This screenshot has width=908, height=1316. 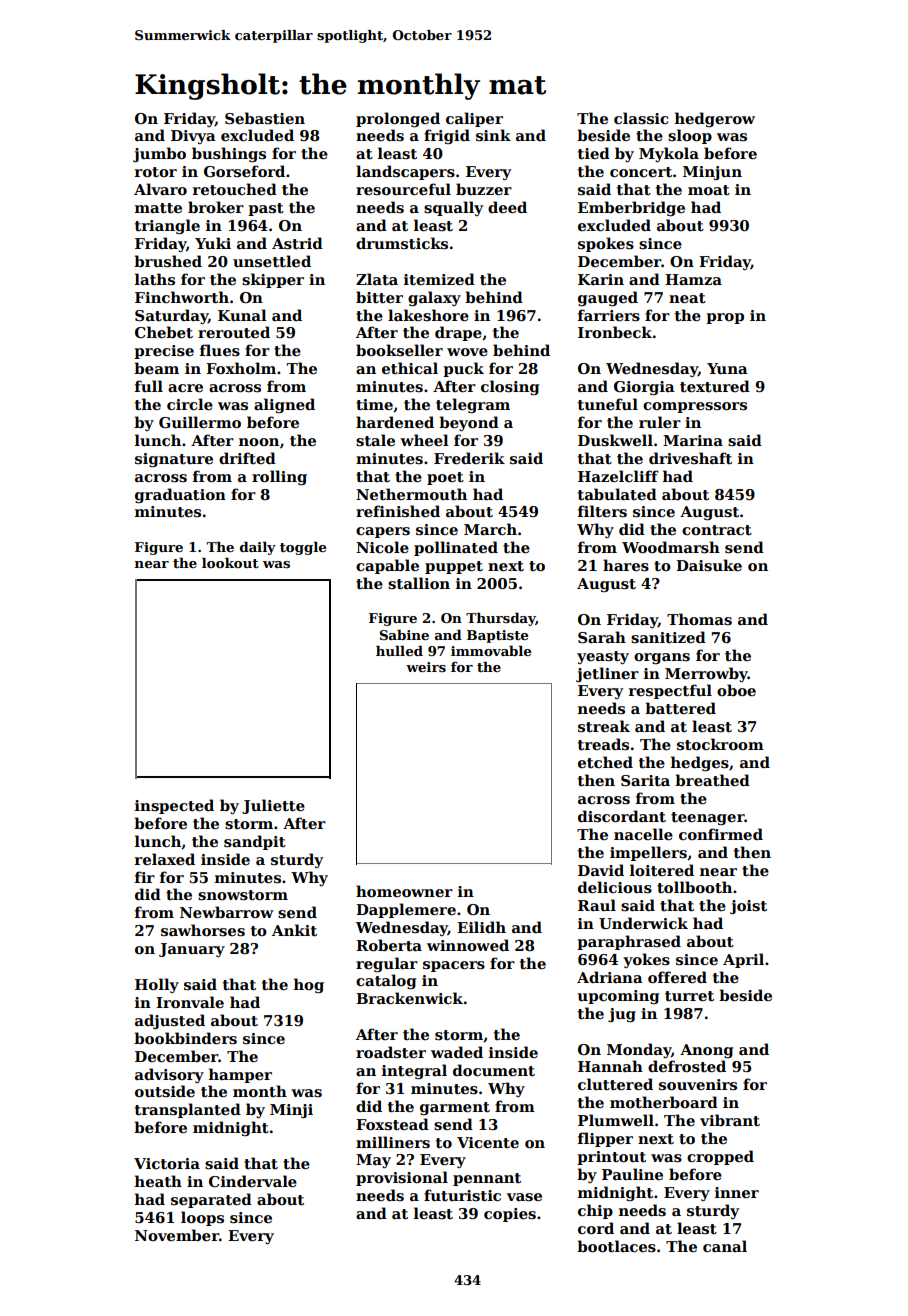 I want to click on homeowner, so click(x=404, y=891).
